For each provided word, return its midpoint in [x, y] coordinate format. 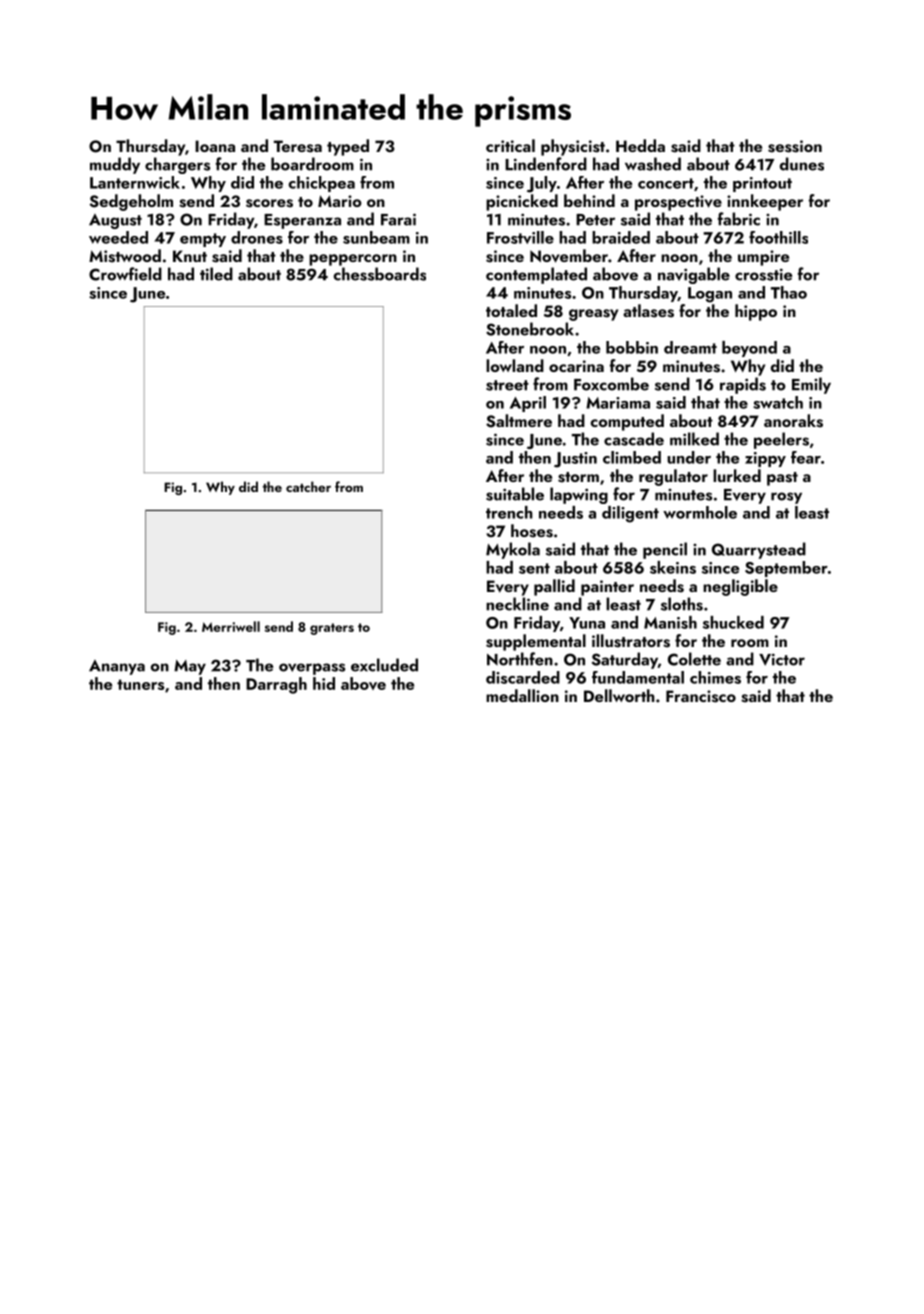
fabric [739, 219]
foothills [778, 237]
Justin [575, 460]
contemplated [536, 275]
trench [509, 512]
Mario [340, 201]
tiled [216, 274]
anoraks [793, 421]
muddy [115, 165]
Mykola [513, 550]
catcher [308, 486]
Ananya [117, 667]
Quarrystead [759, 550]
